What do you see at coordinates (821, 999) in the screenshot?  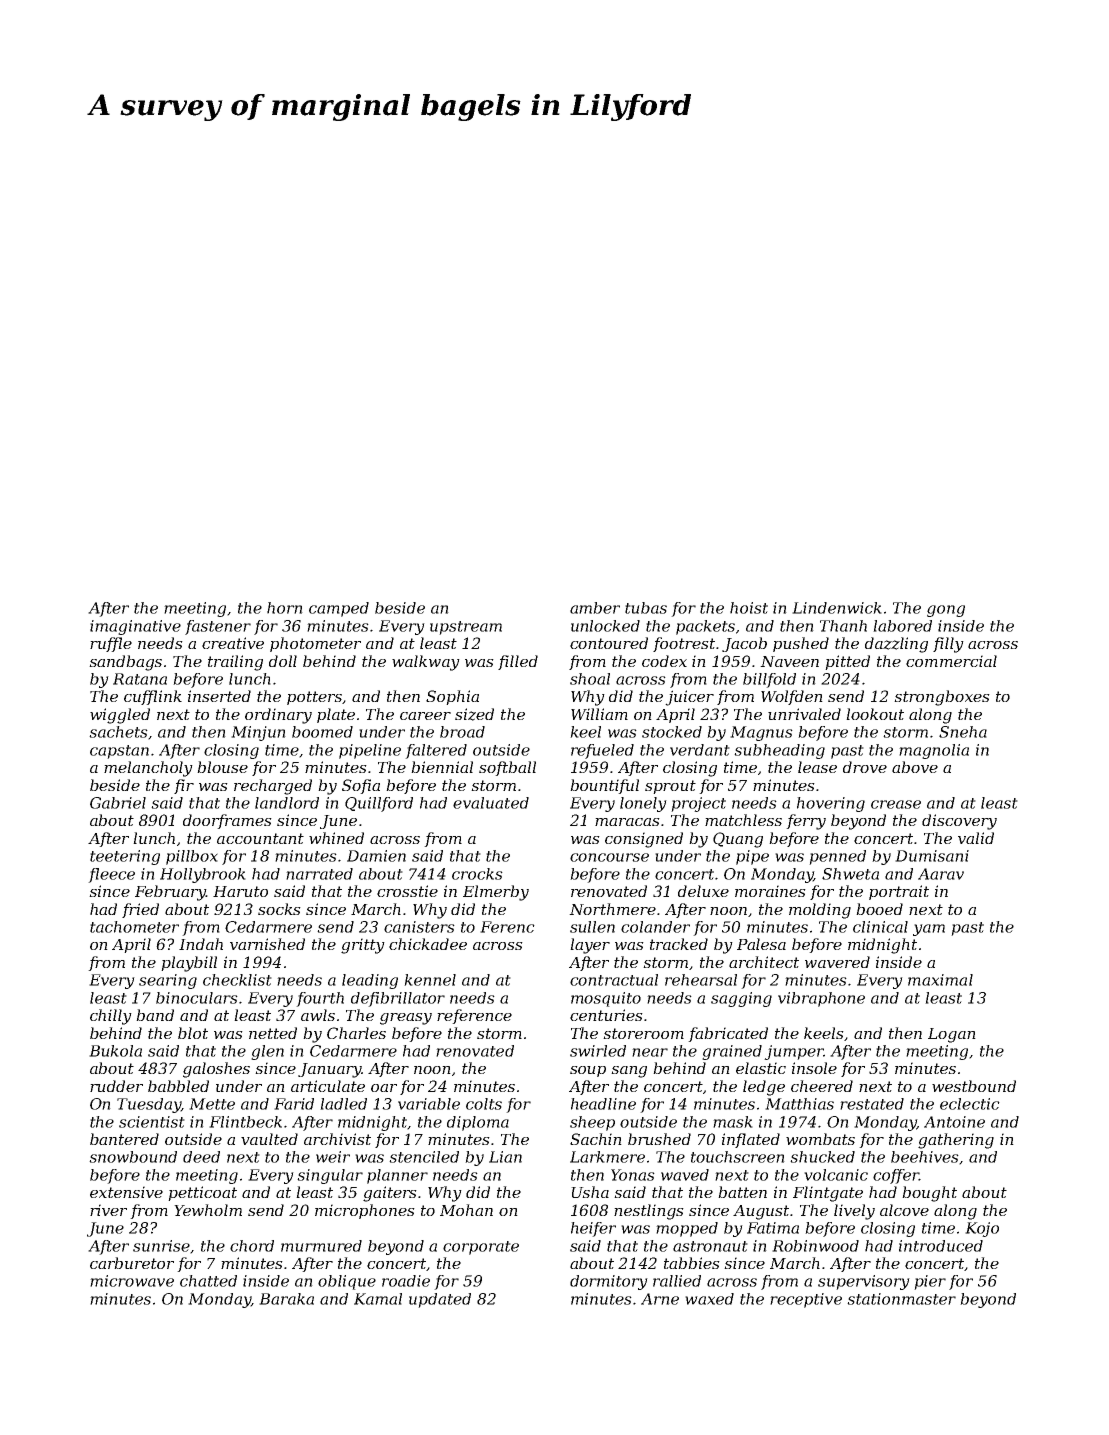 I see `vibraphone` at bounding box center [821, 999].
